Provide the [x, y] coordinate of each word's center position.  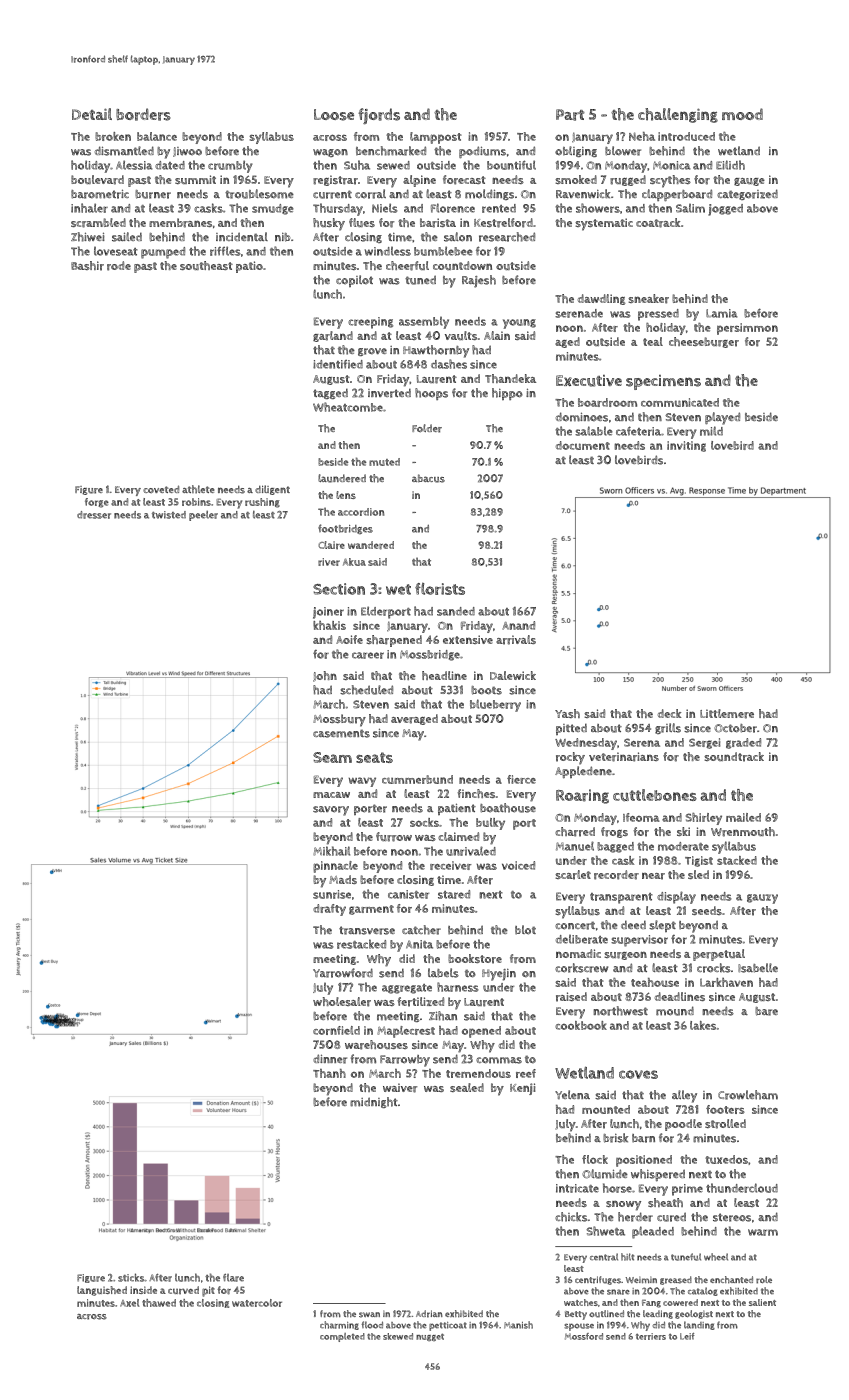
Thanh [329, 1073]
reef [526, 1073]
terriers [651, 1336]
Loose [334, 115]
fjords [379, 116]
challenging [678, 115]
